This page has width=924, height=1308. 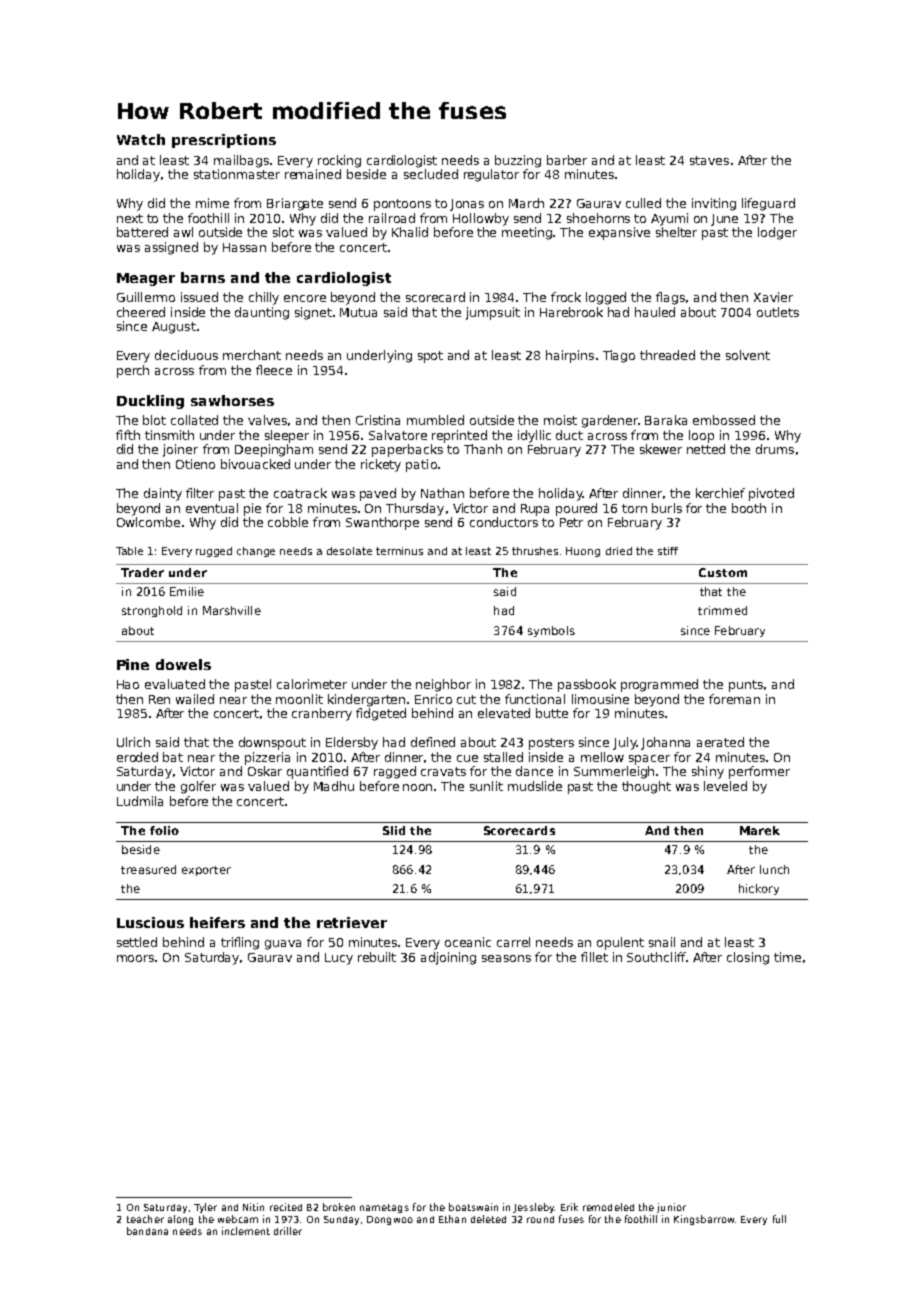 I want to click on bandana, so click(x=147, y=1231).
